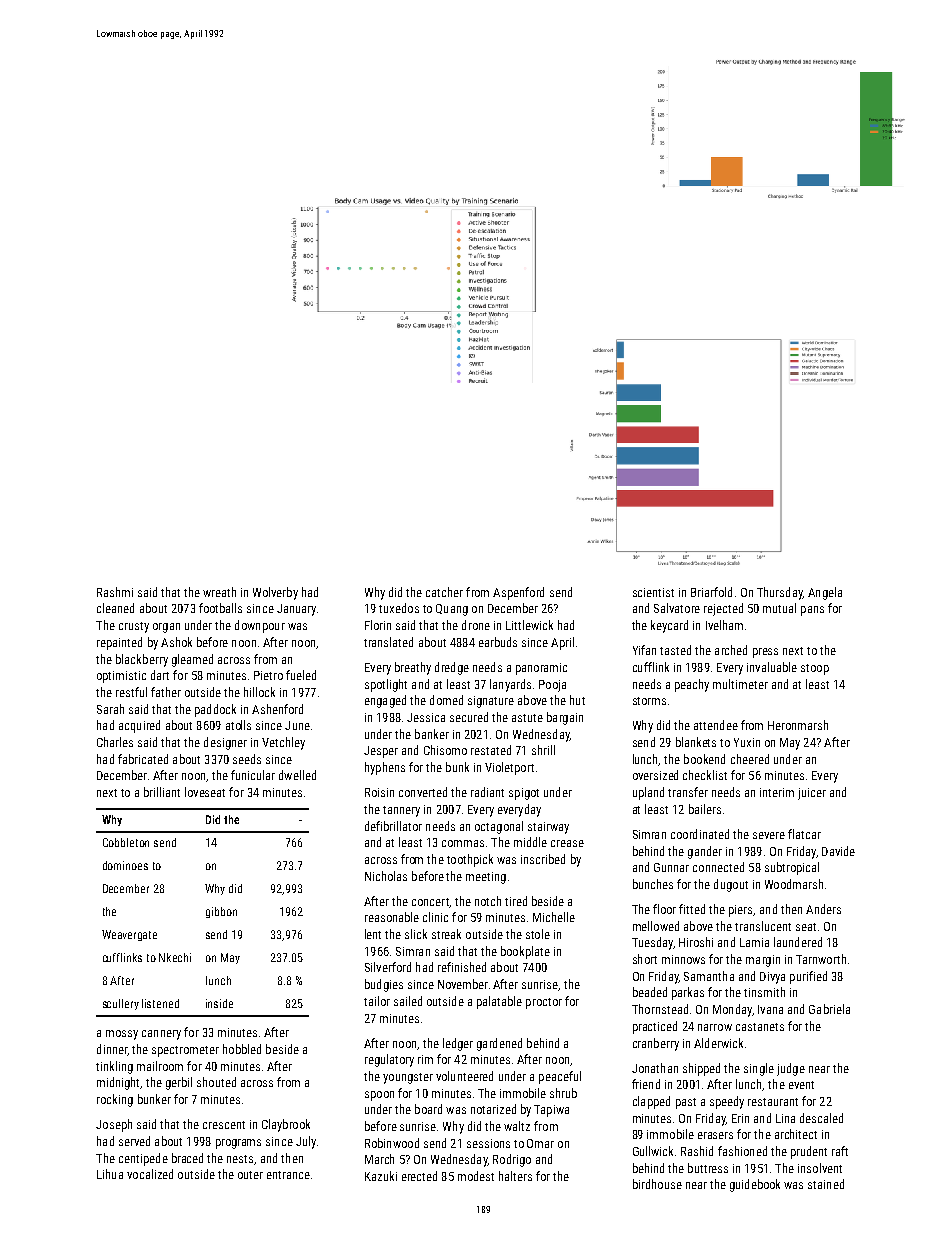 This screenshot has height=1233, width=952. What do you see at coordinates (731, 885) in the screenshot?
I see `dugout` at bounding box center [731, 885].
